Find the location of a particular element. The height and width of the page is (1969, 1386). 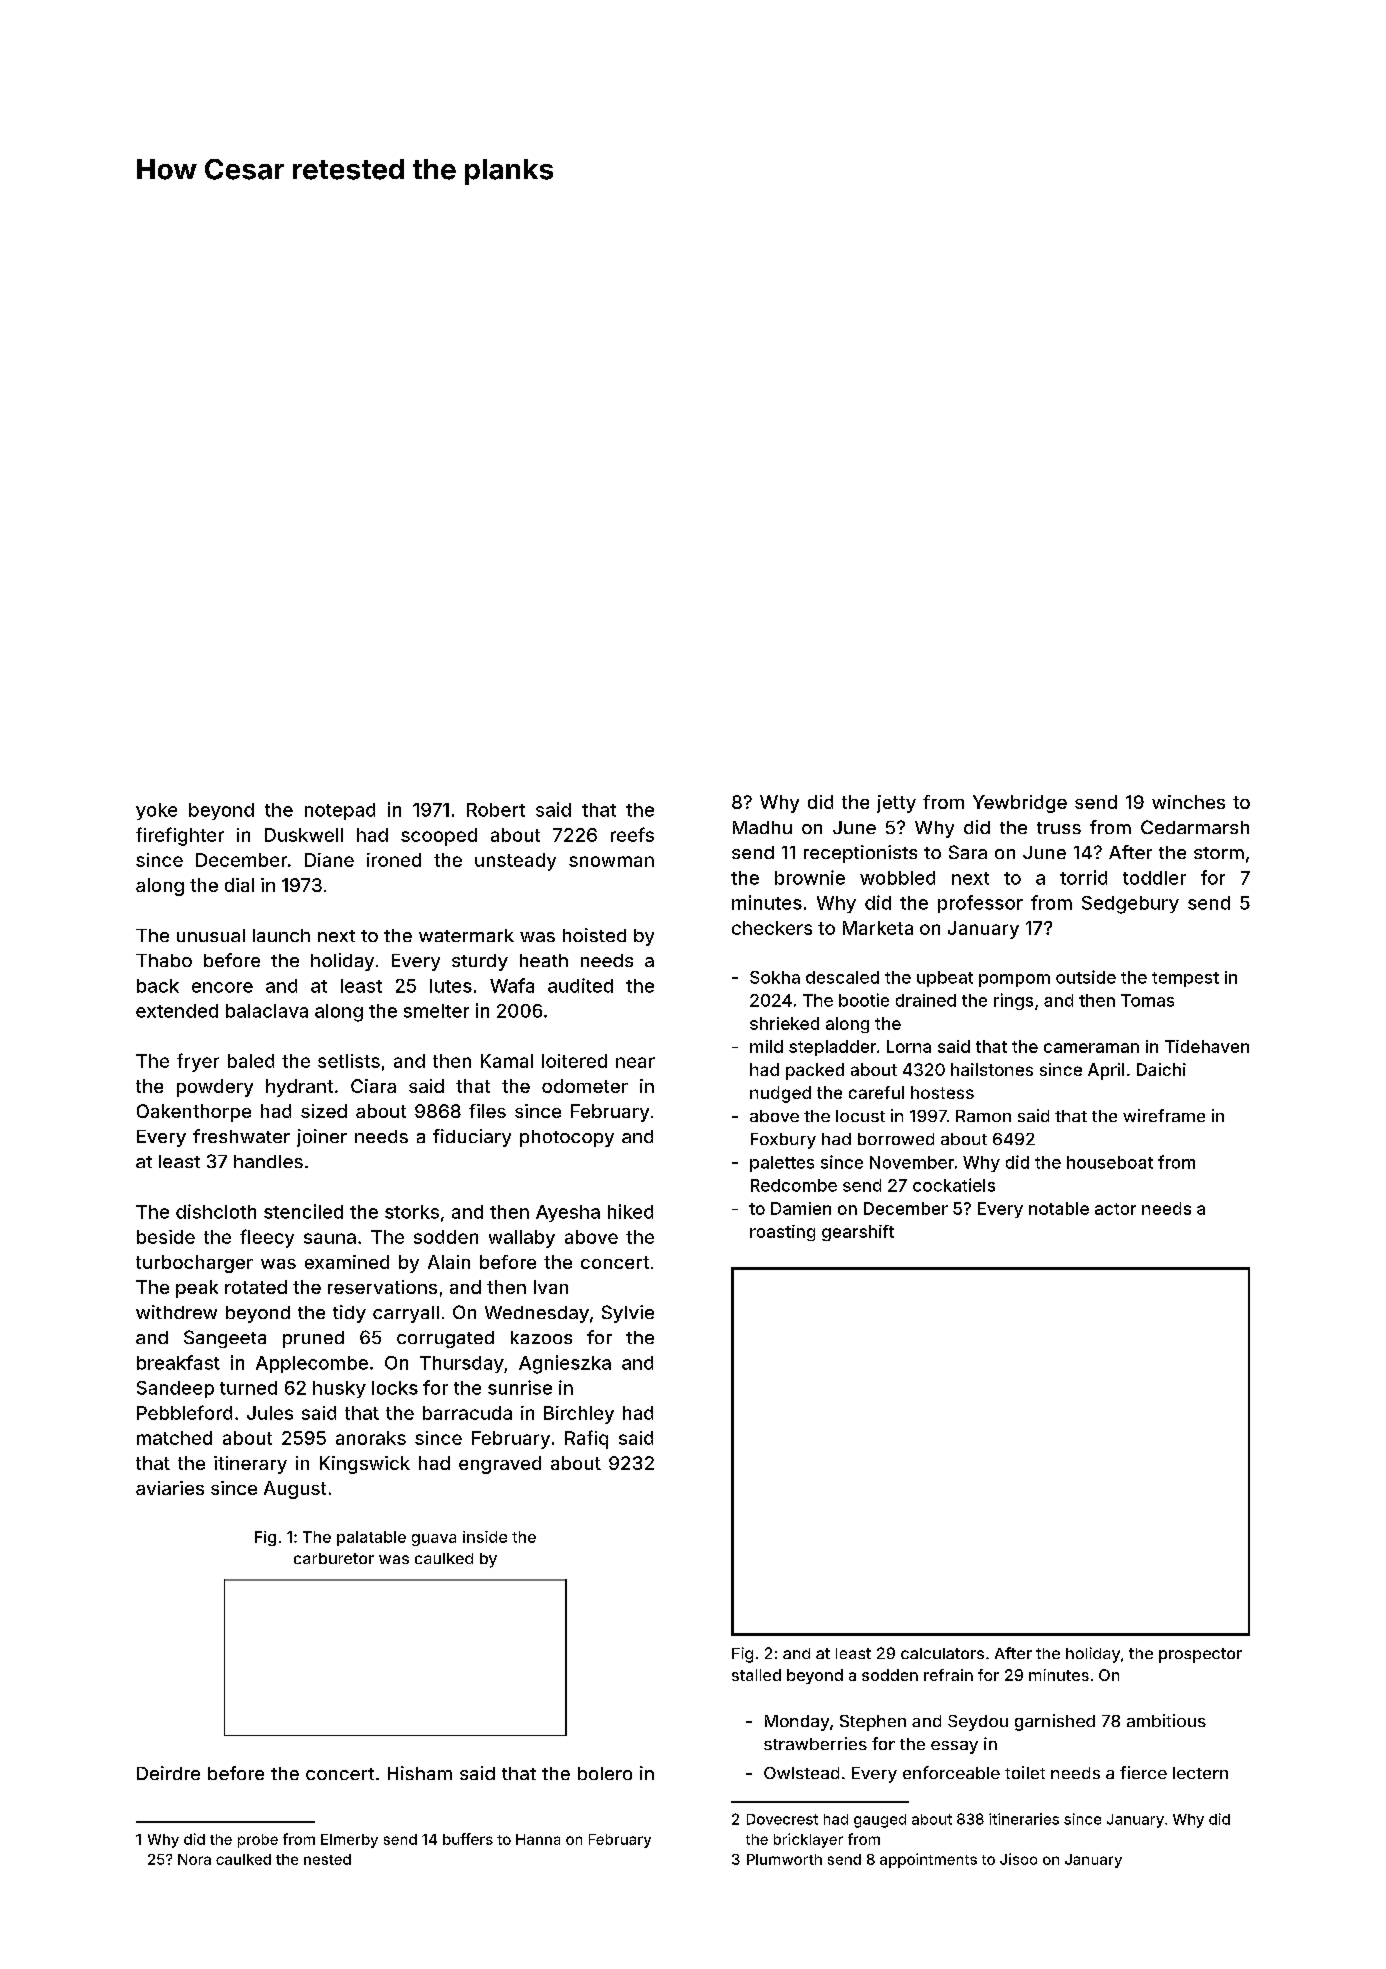

Alain is located at coordinates (449, 1262).
